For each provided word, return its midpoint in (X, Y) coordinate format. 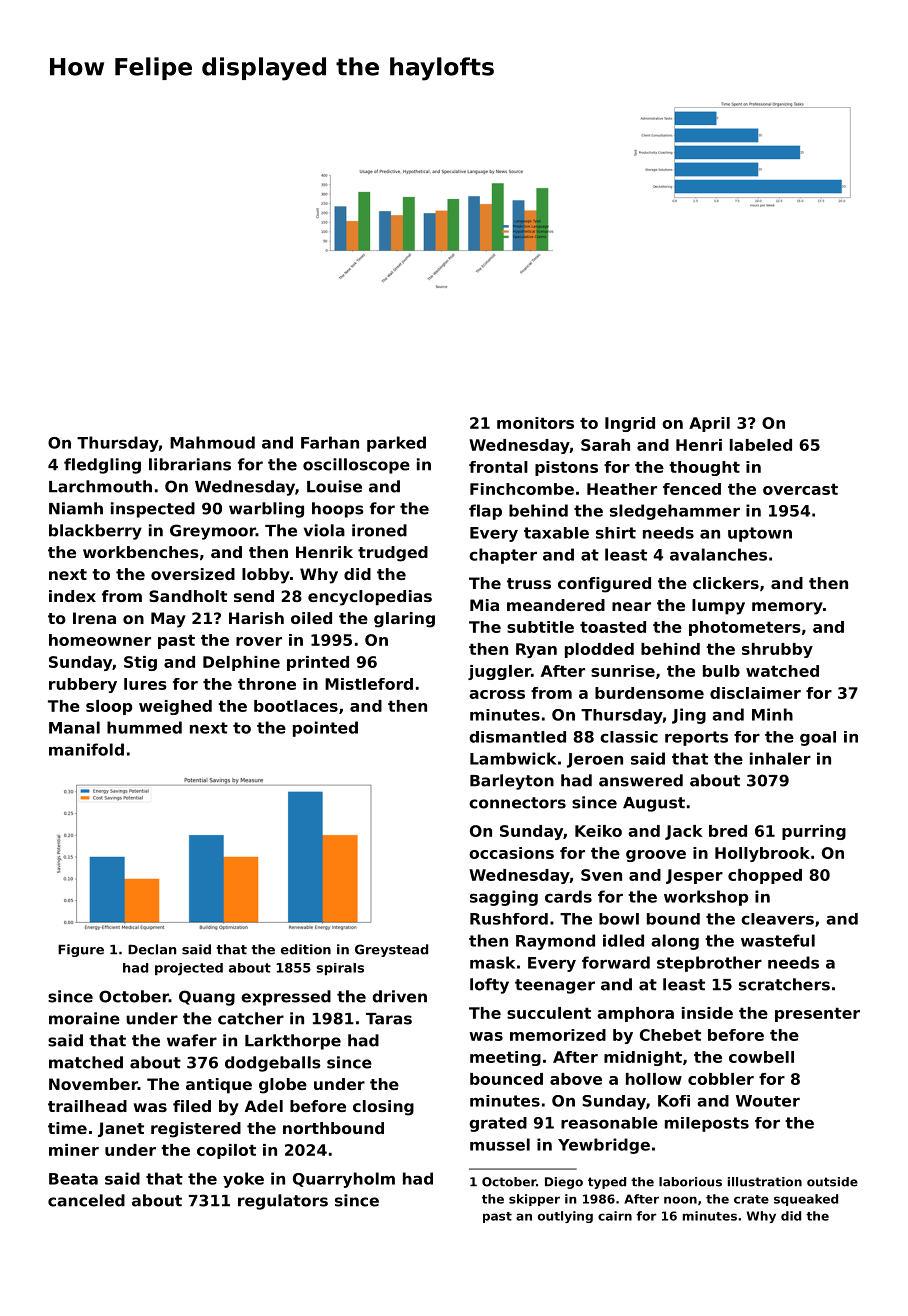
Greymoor (213, 532)
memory (787, 608)
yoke (243, 1180)
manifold (86, 749)
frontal (498, 467)
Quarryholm (344, 1180)
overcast (800, 489)
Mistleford (369, 684)
